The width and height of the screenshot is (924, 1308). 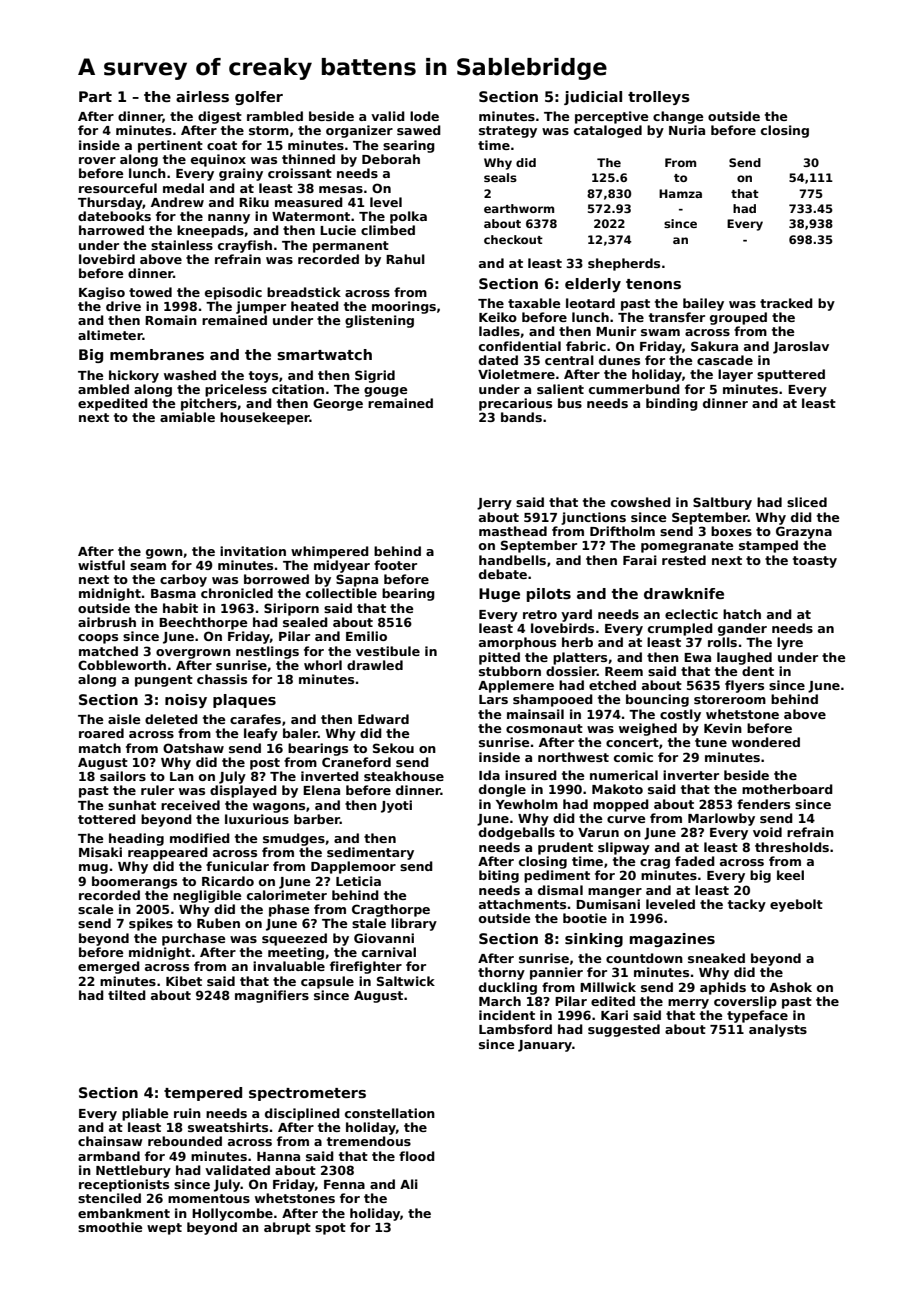 I want to click on thorny, so click(x=501, y=973).
